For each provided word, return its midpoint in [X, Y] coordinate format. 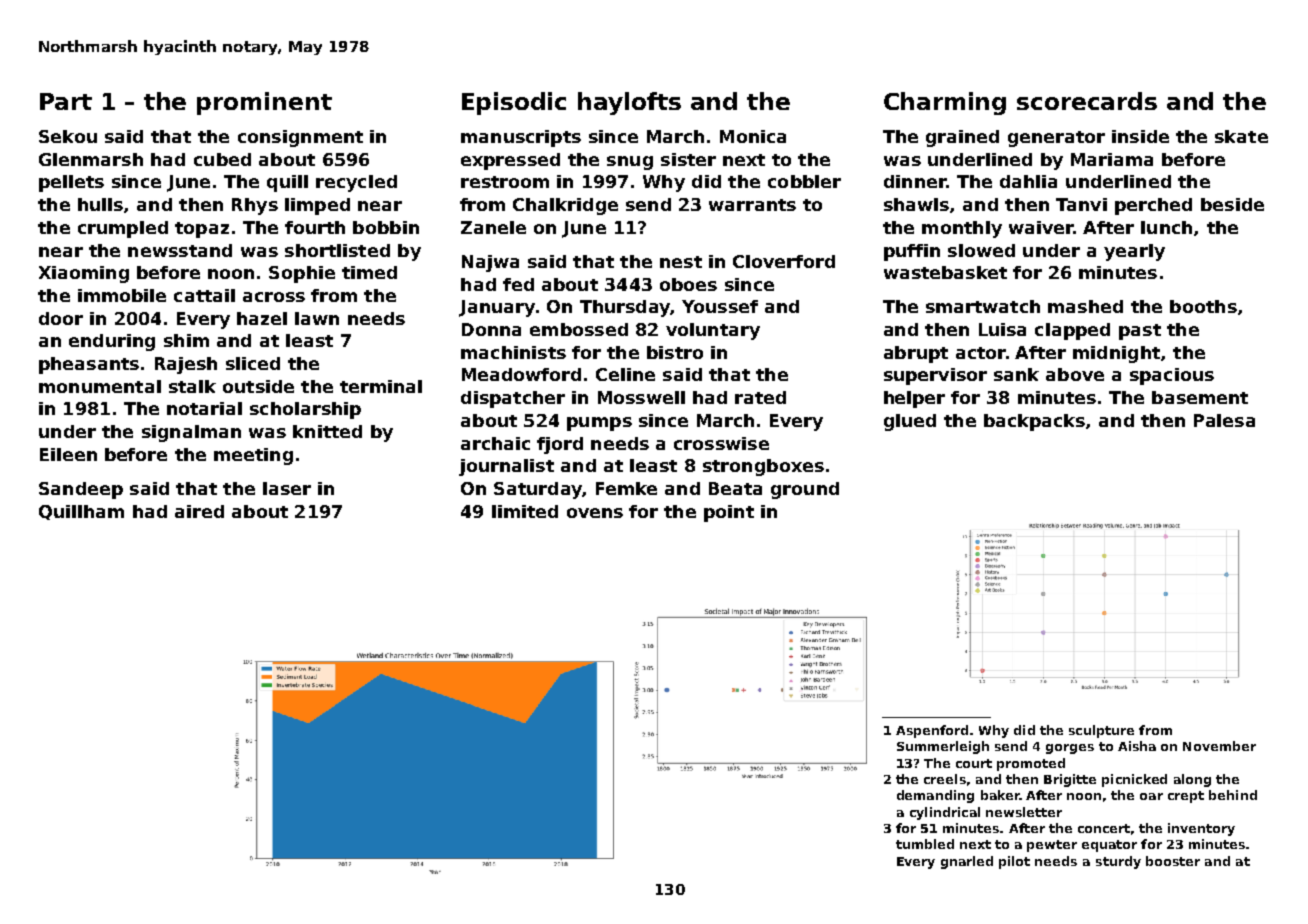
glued [910, 422]
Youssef [720, 306]
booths [1203, 306]
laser [287, 488]
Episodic [514, 103]
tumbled [925, 844]
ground [805, 490]
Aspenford [932, 731]
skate [1241, 136]
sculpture [1101, 731]
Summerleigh [943, 747]
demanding [935, 796]
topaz [202, 230]
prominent [264, 103]
